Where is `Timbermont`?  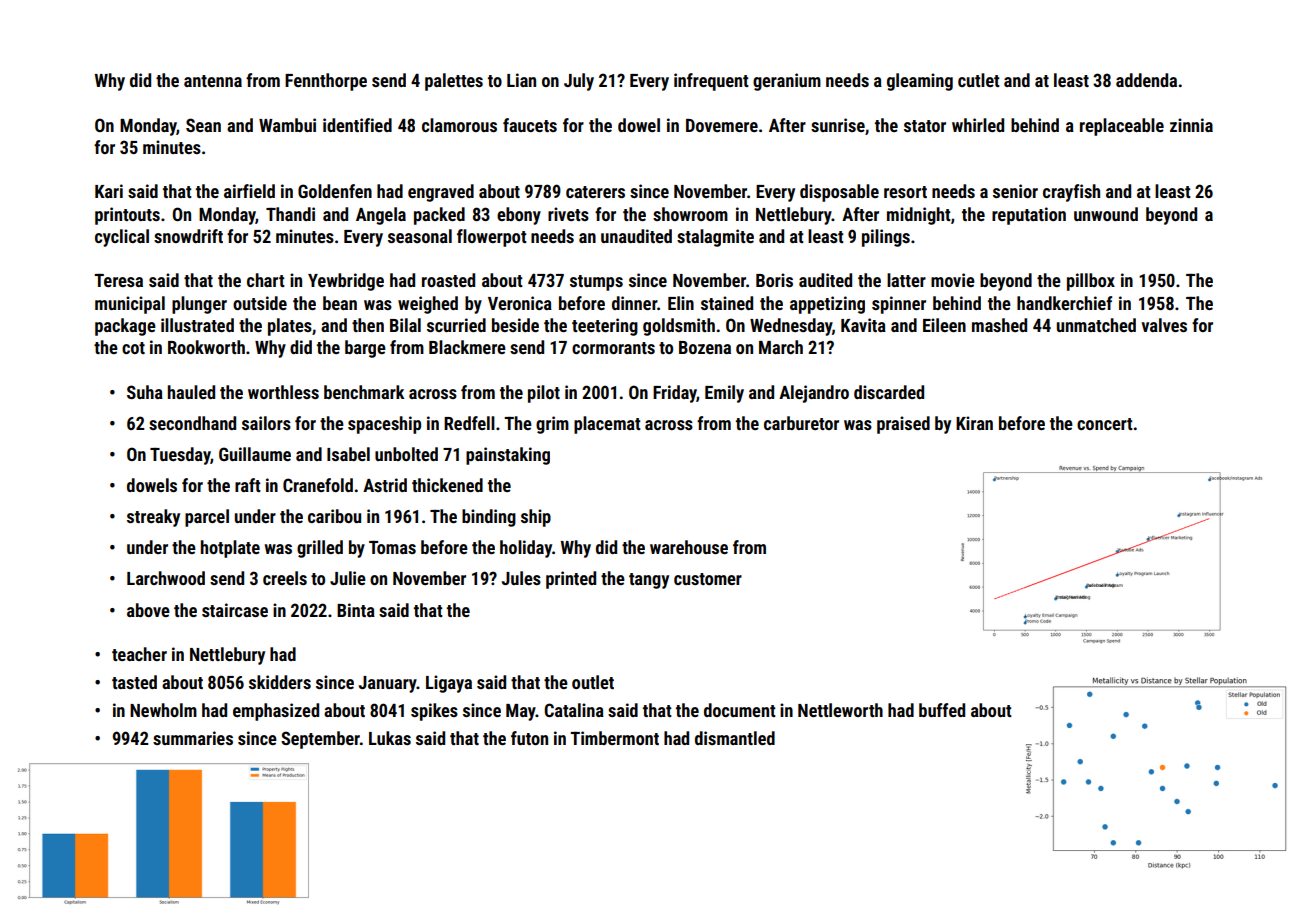 Timbermont is located at coordinates (614, 738).
